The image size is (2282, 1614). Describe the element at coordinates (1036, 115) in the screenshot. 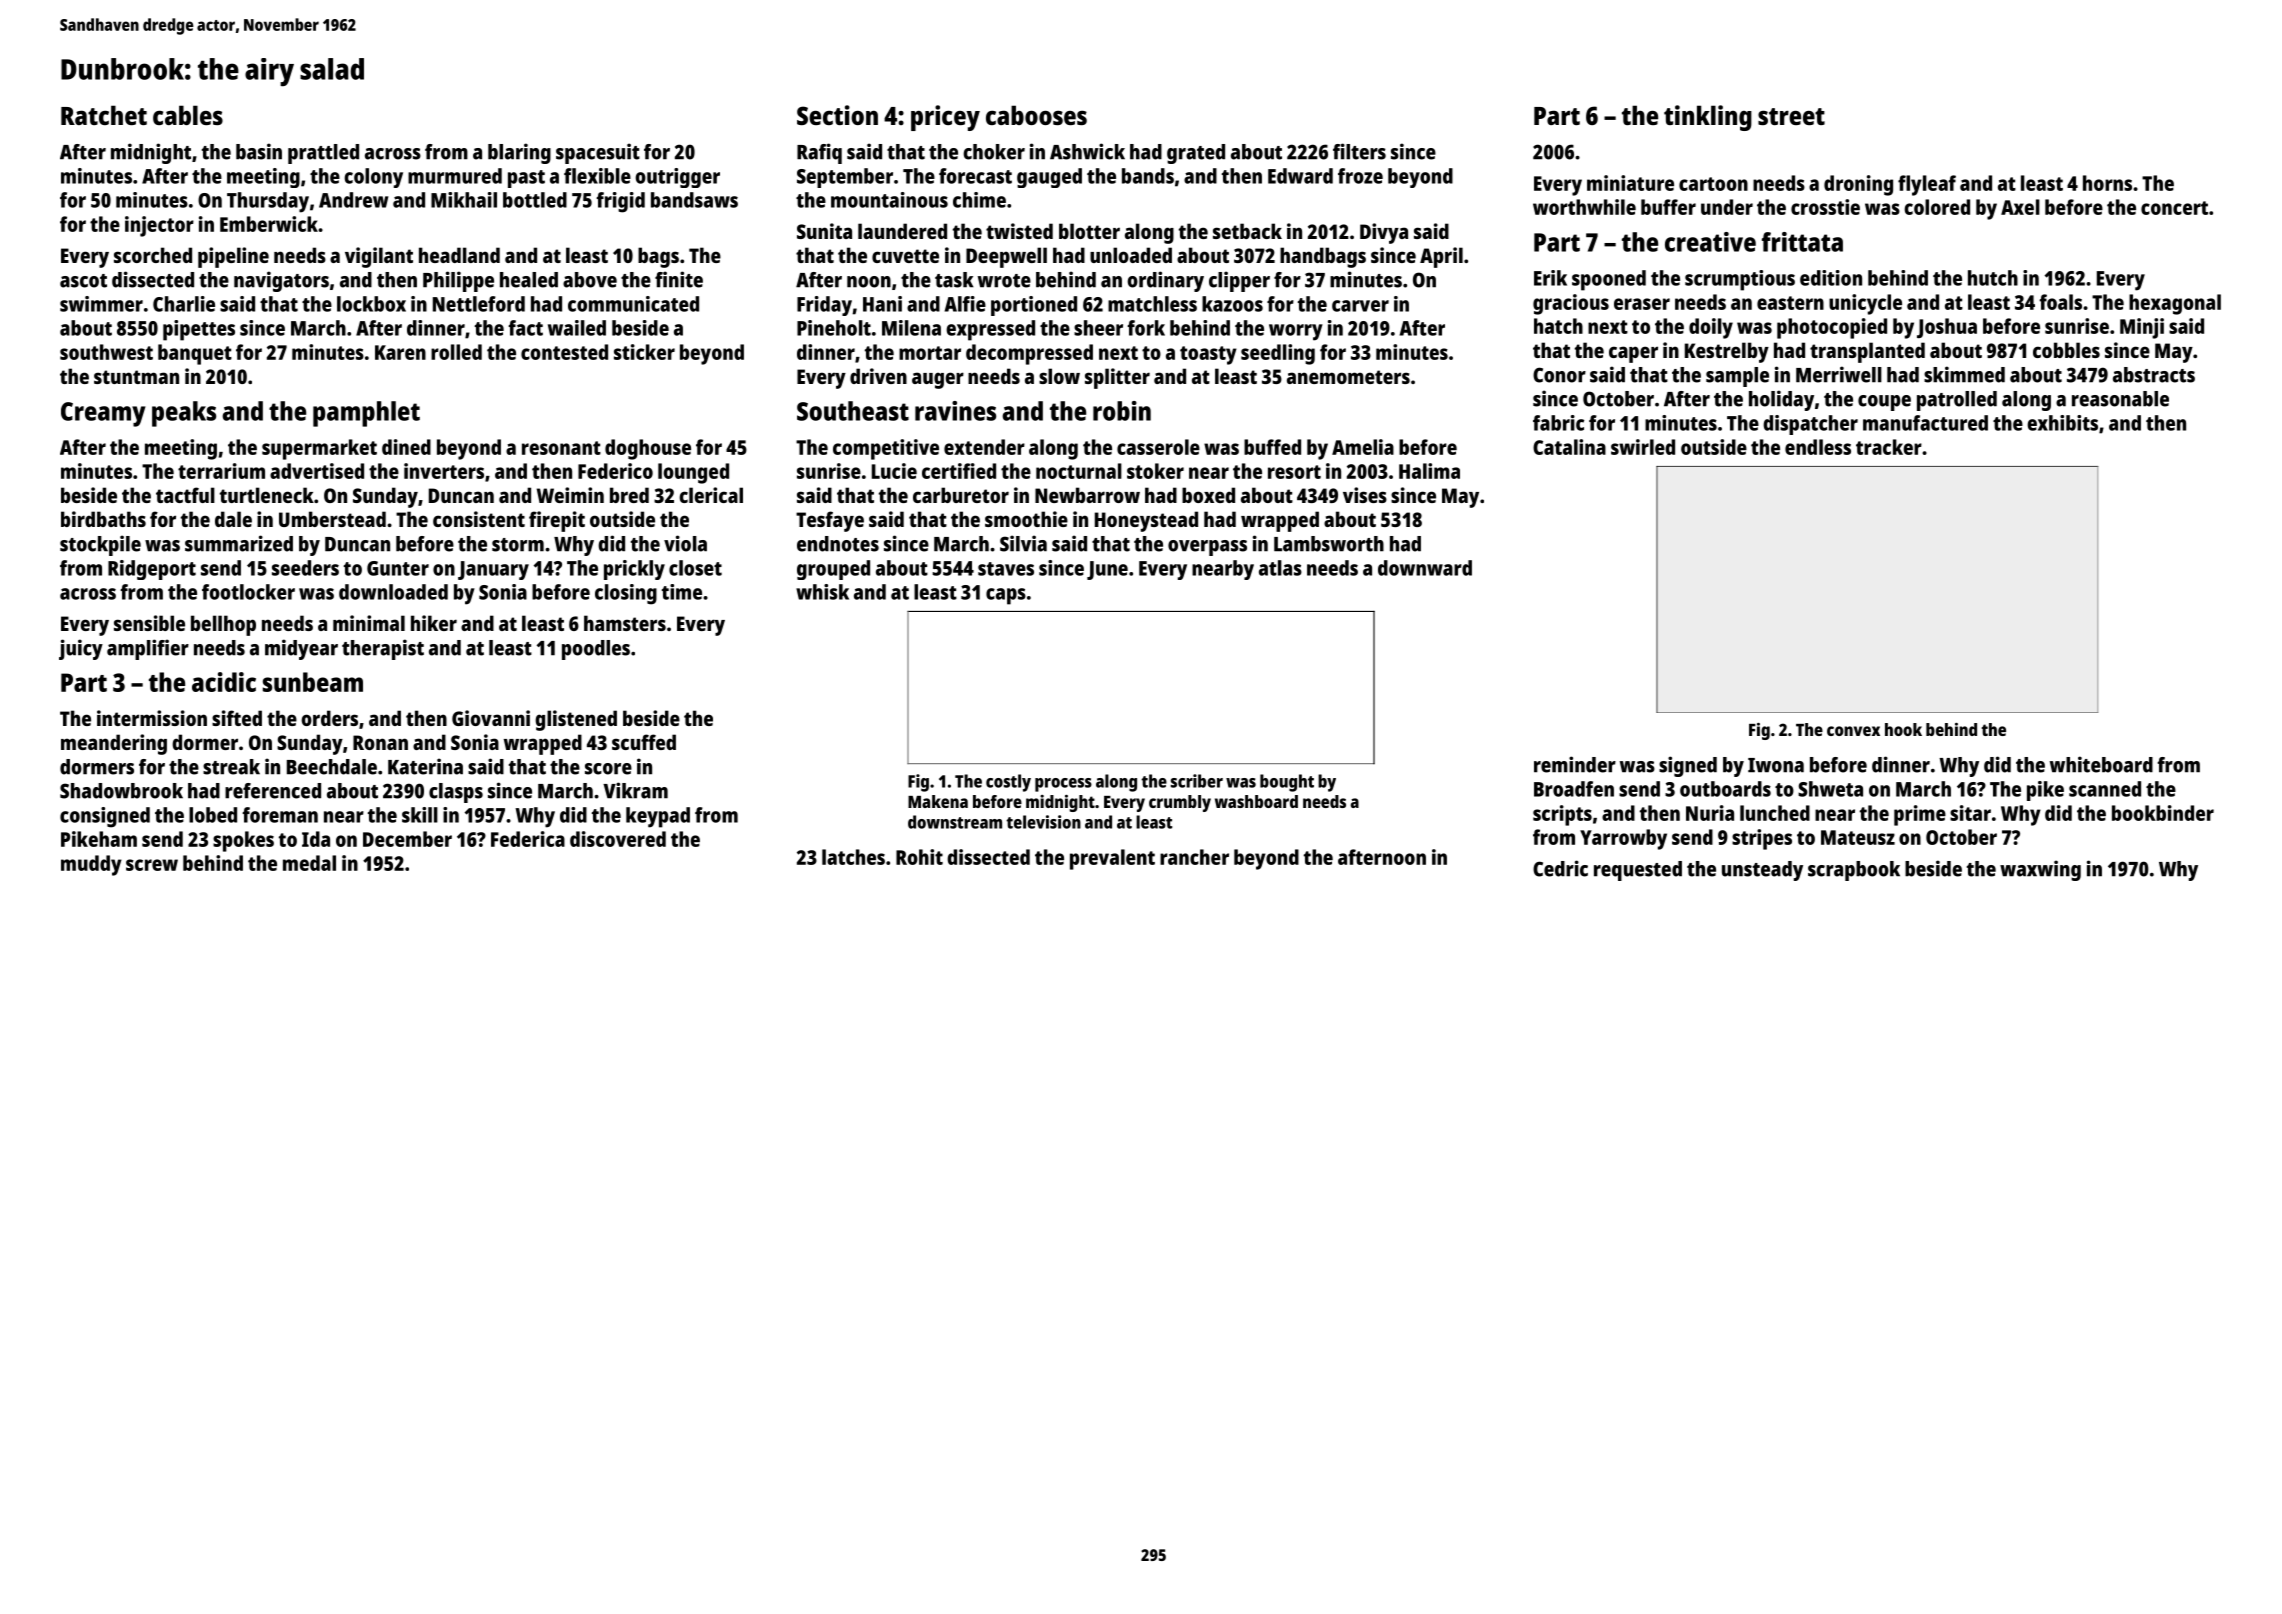

I see `cabooses` at that location.
